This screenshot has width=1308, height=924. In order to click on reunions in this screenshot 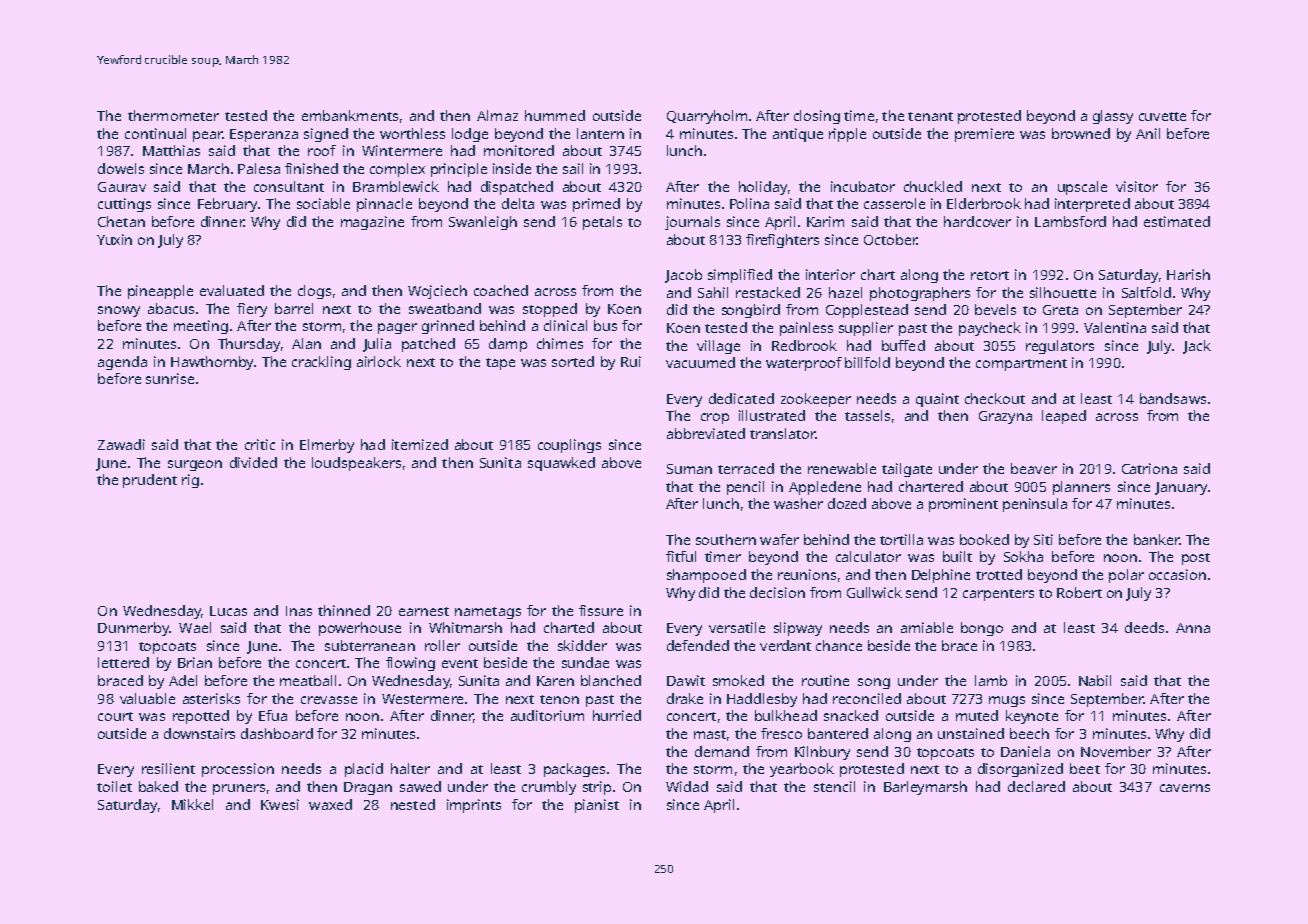, I will do `click(807, 574)`.
